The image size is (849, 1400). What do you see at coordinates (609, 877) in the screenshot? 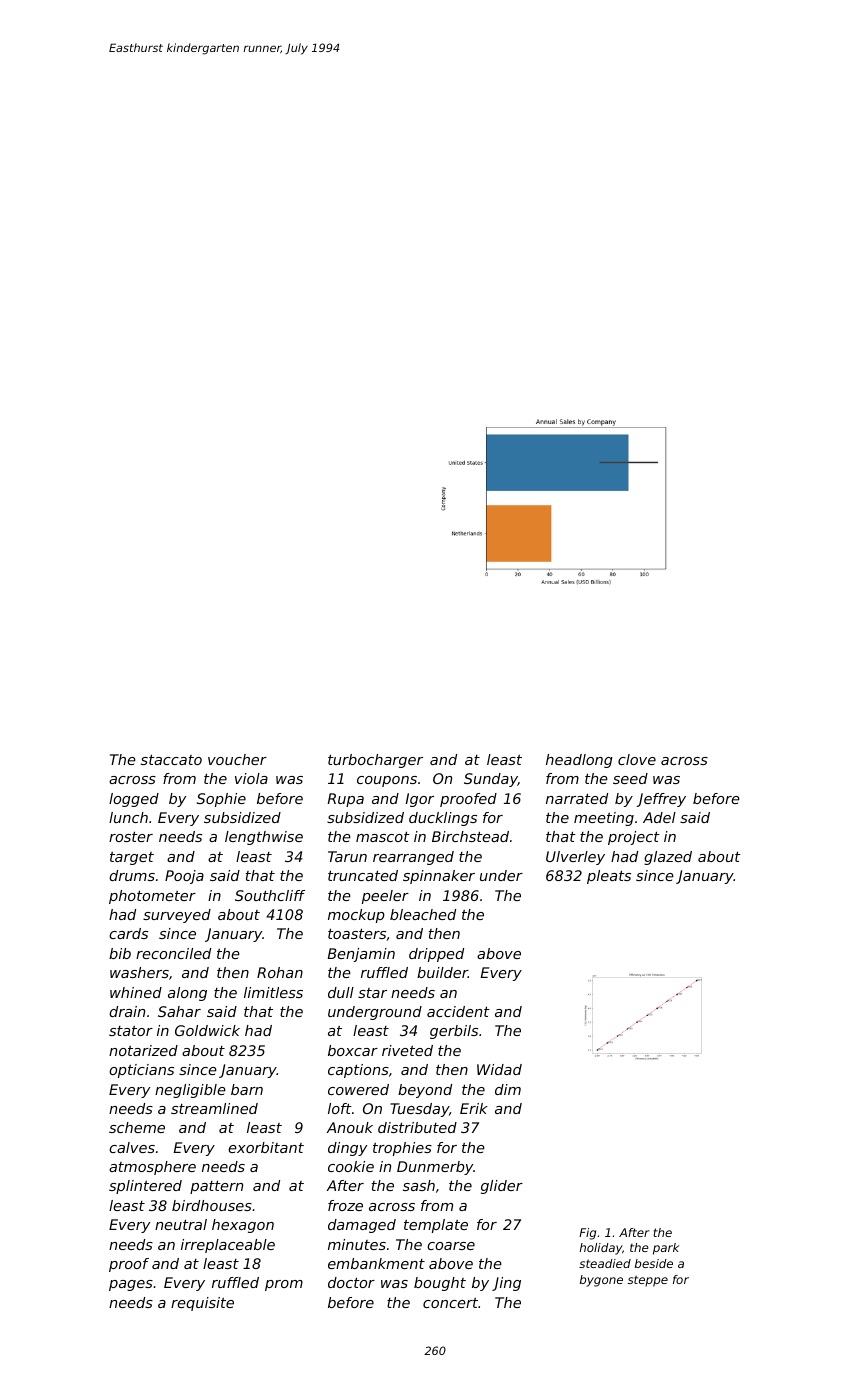
I see `pleats` at bounding box center [609, 877].
